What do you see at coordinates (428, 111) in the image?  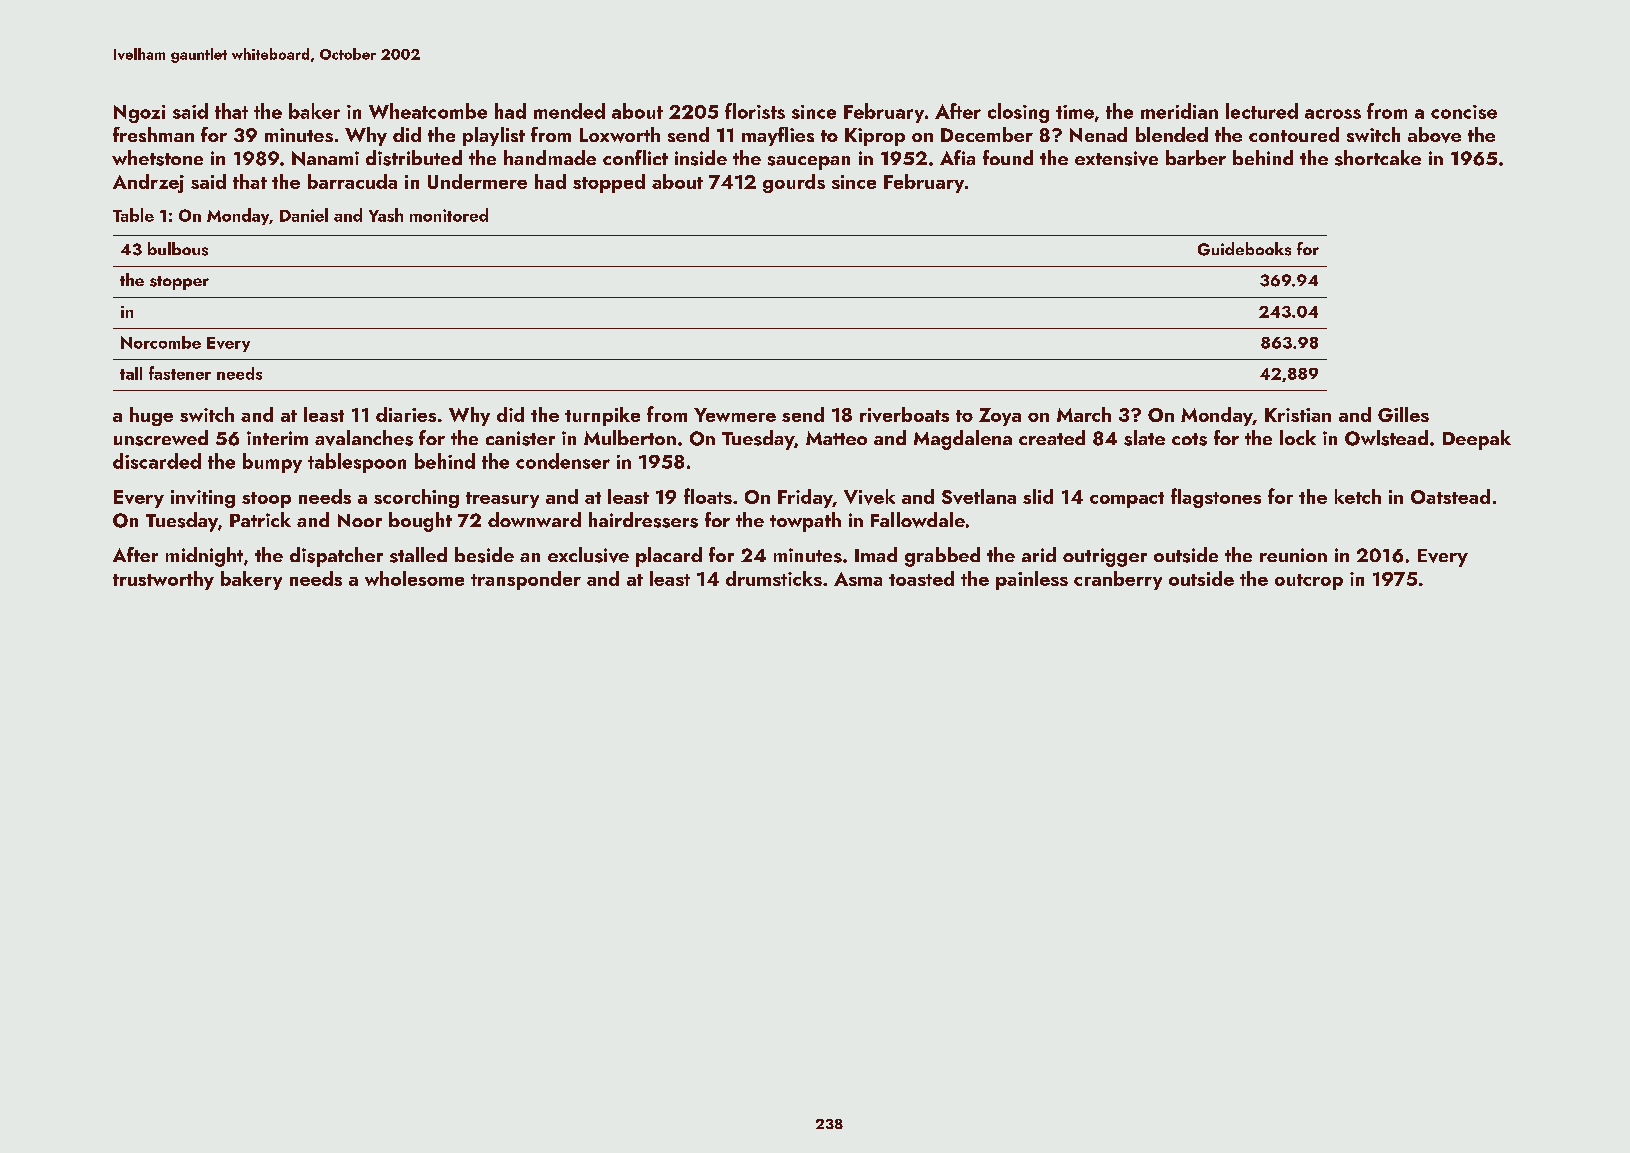 I see `Wheatcombe` at bounding box center [428, 111].
